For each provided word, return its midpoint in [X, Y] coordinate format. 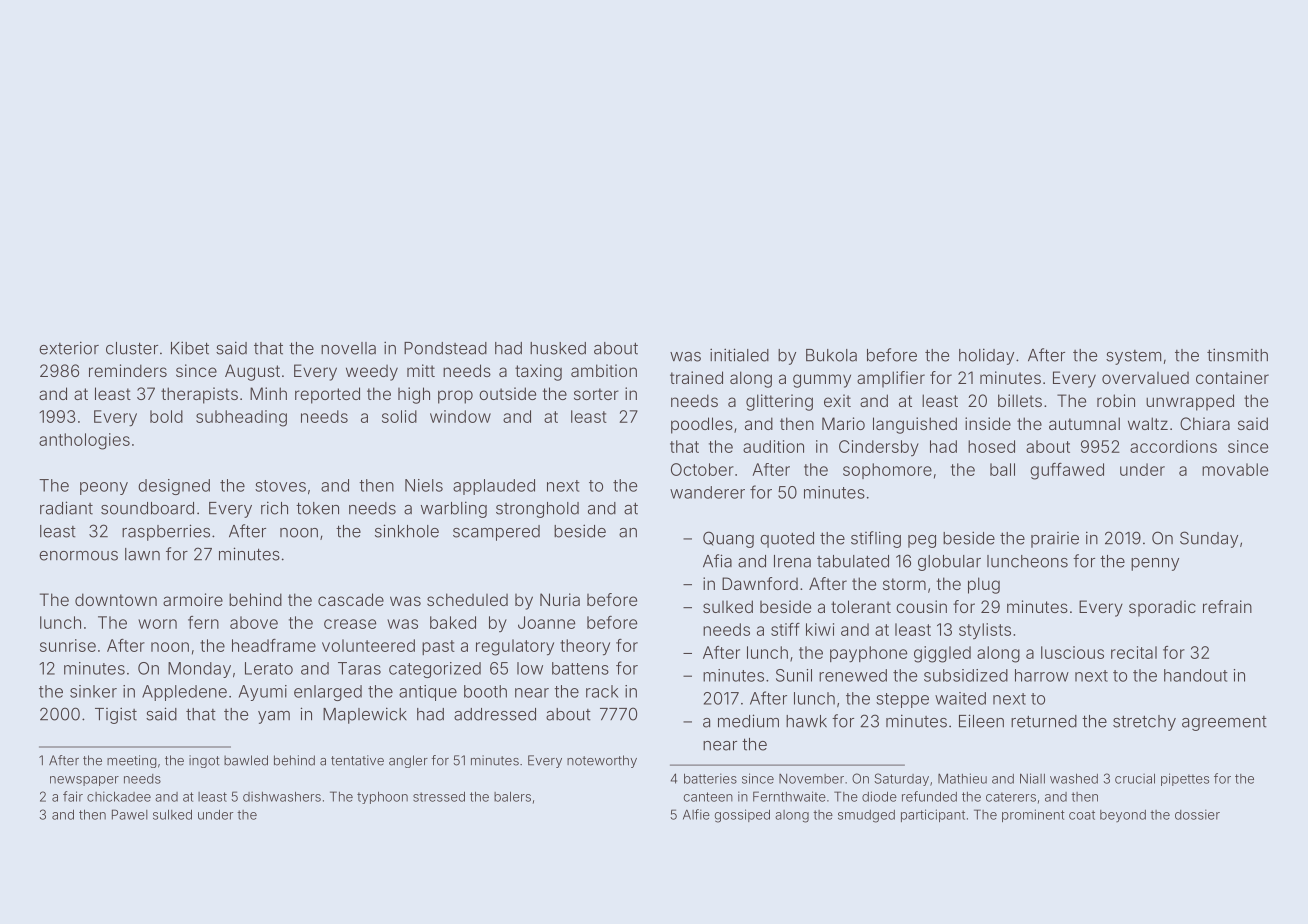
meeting [132, 761]
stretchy [1144, 723]
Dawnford [760, 583]
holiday [986, 356]
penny [1155, 564]
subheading [241, 418]
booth [485, 691]
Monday [199, 670]
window [460, 416]
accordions [1173, 446]
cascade [351, 599]
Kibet [190, 348]
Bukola [831, 355]
